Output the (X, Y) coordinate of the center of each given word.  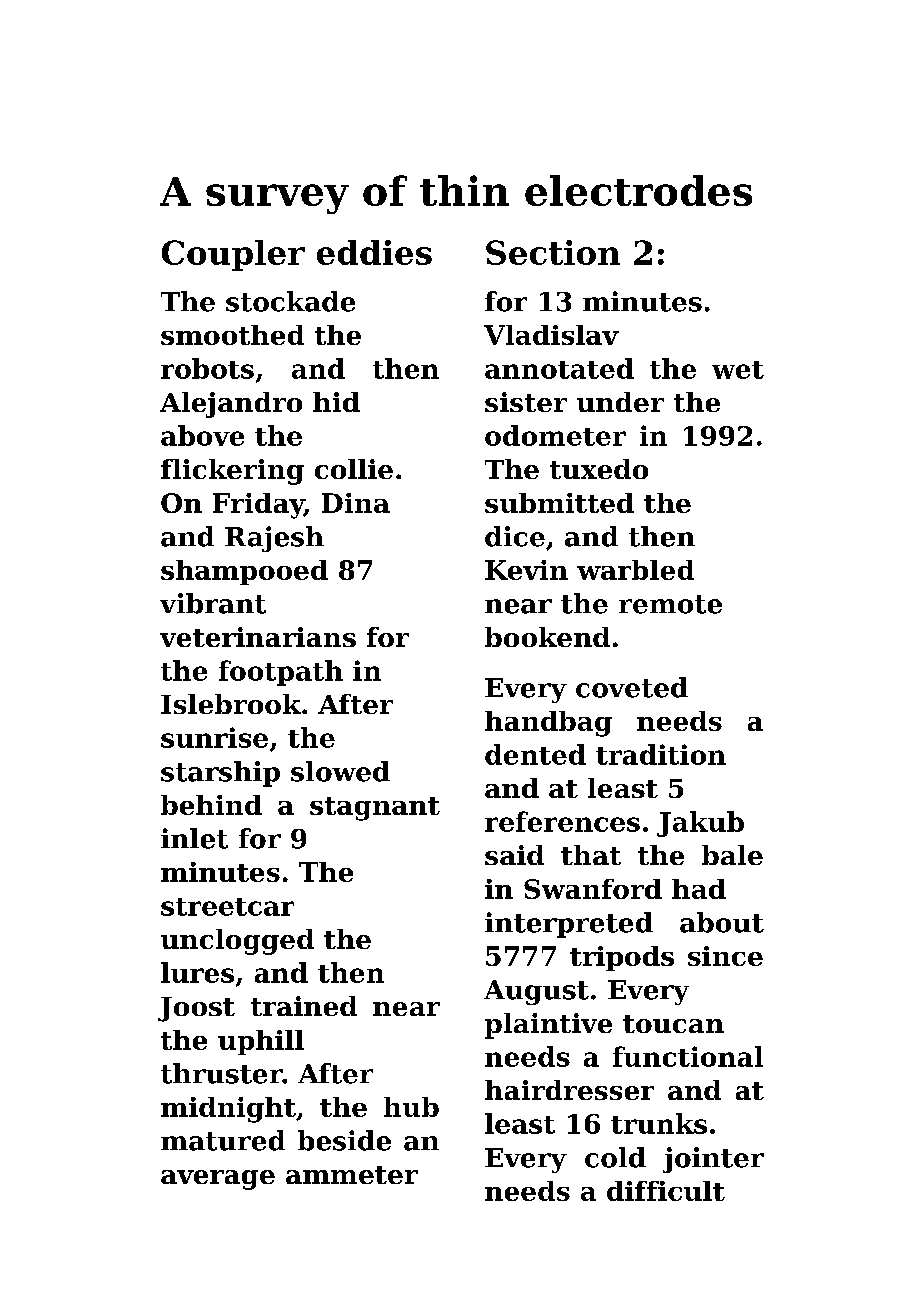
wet (738, 370)
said (514, 855)
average (218, 1180)
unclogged (237, 942)
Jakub (700, 824)
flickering (232, 472)
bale (732, 855)
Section (553, 252)
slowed (340, 771)
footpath (281, 673)
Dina (356, 503)
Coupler (233, 255)
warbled (635, 570)
